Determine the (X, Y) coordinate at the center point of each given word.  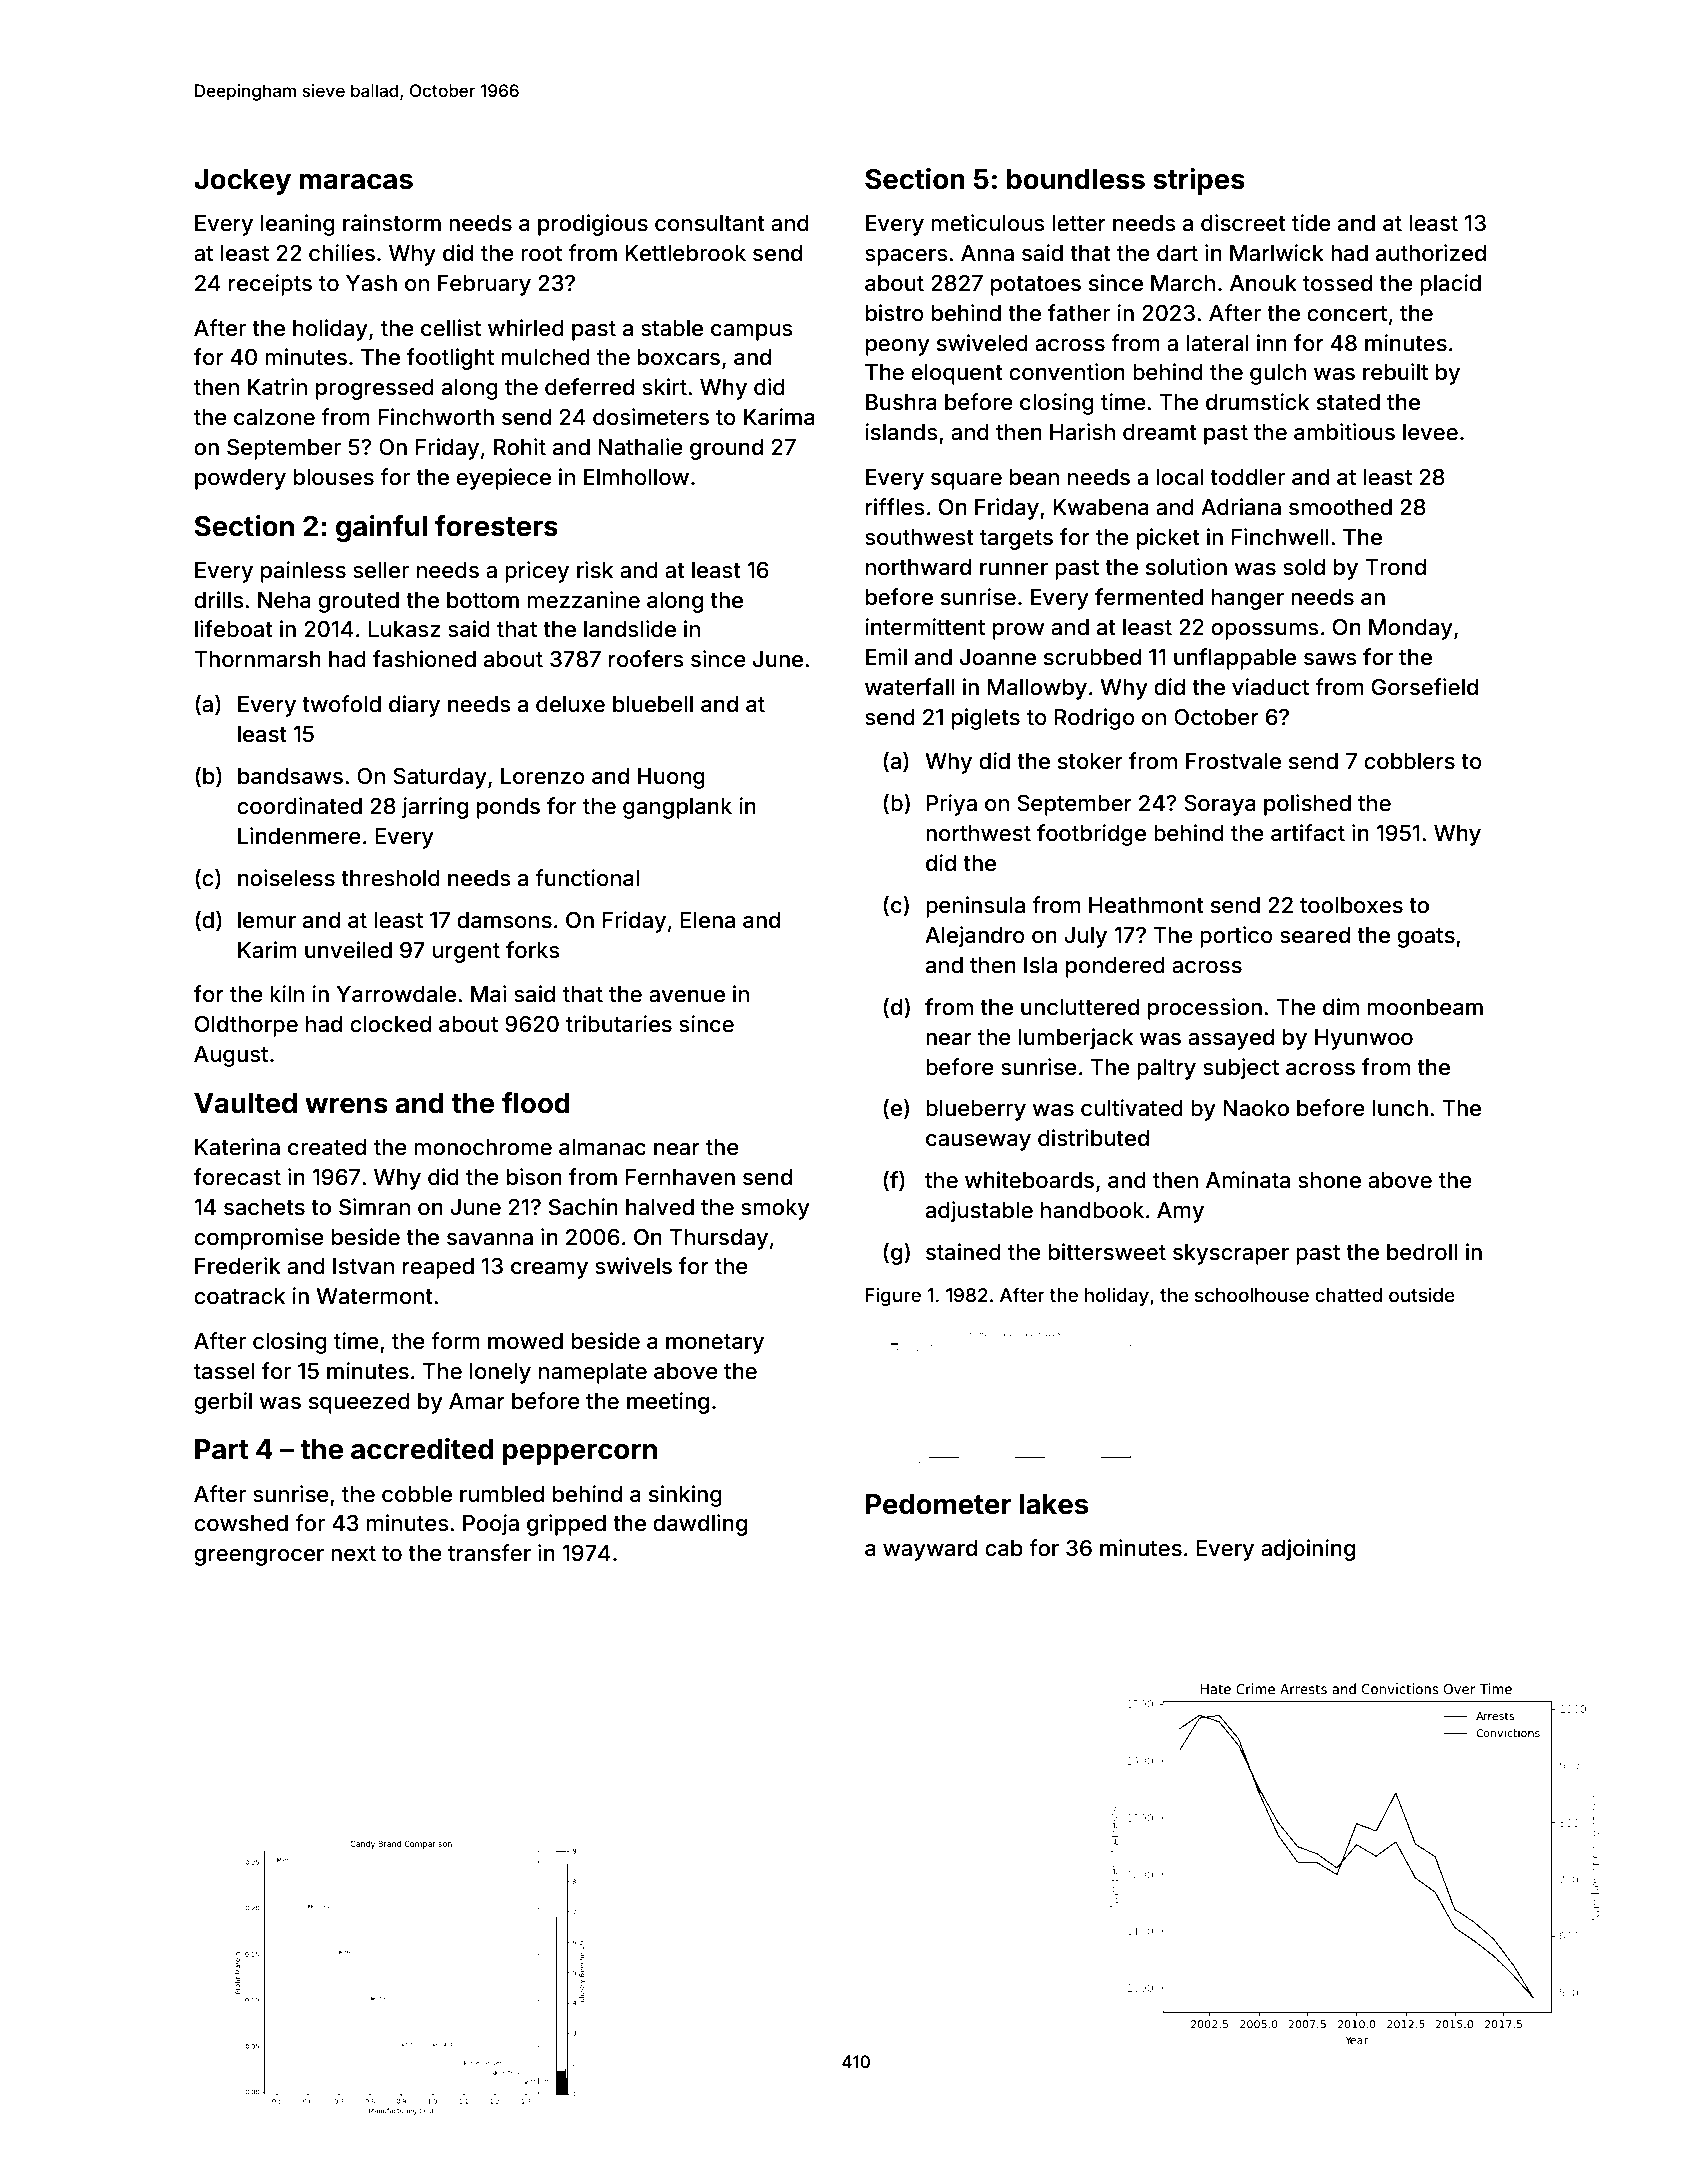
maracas (356, 182)
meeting (668, 1403)
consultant (710, 223)
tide (1311, 222)
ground (726, 449)
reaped (438, 1268)
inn (1272, 342)
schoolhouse (1252, 1295)
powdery (240, 479)
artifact (1308, 833)
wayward (930, 1550)
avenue (687, 996)
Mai (489, 994)
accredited (422, 1449)
